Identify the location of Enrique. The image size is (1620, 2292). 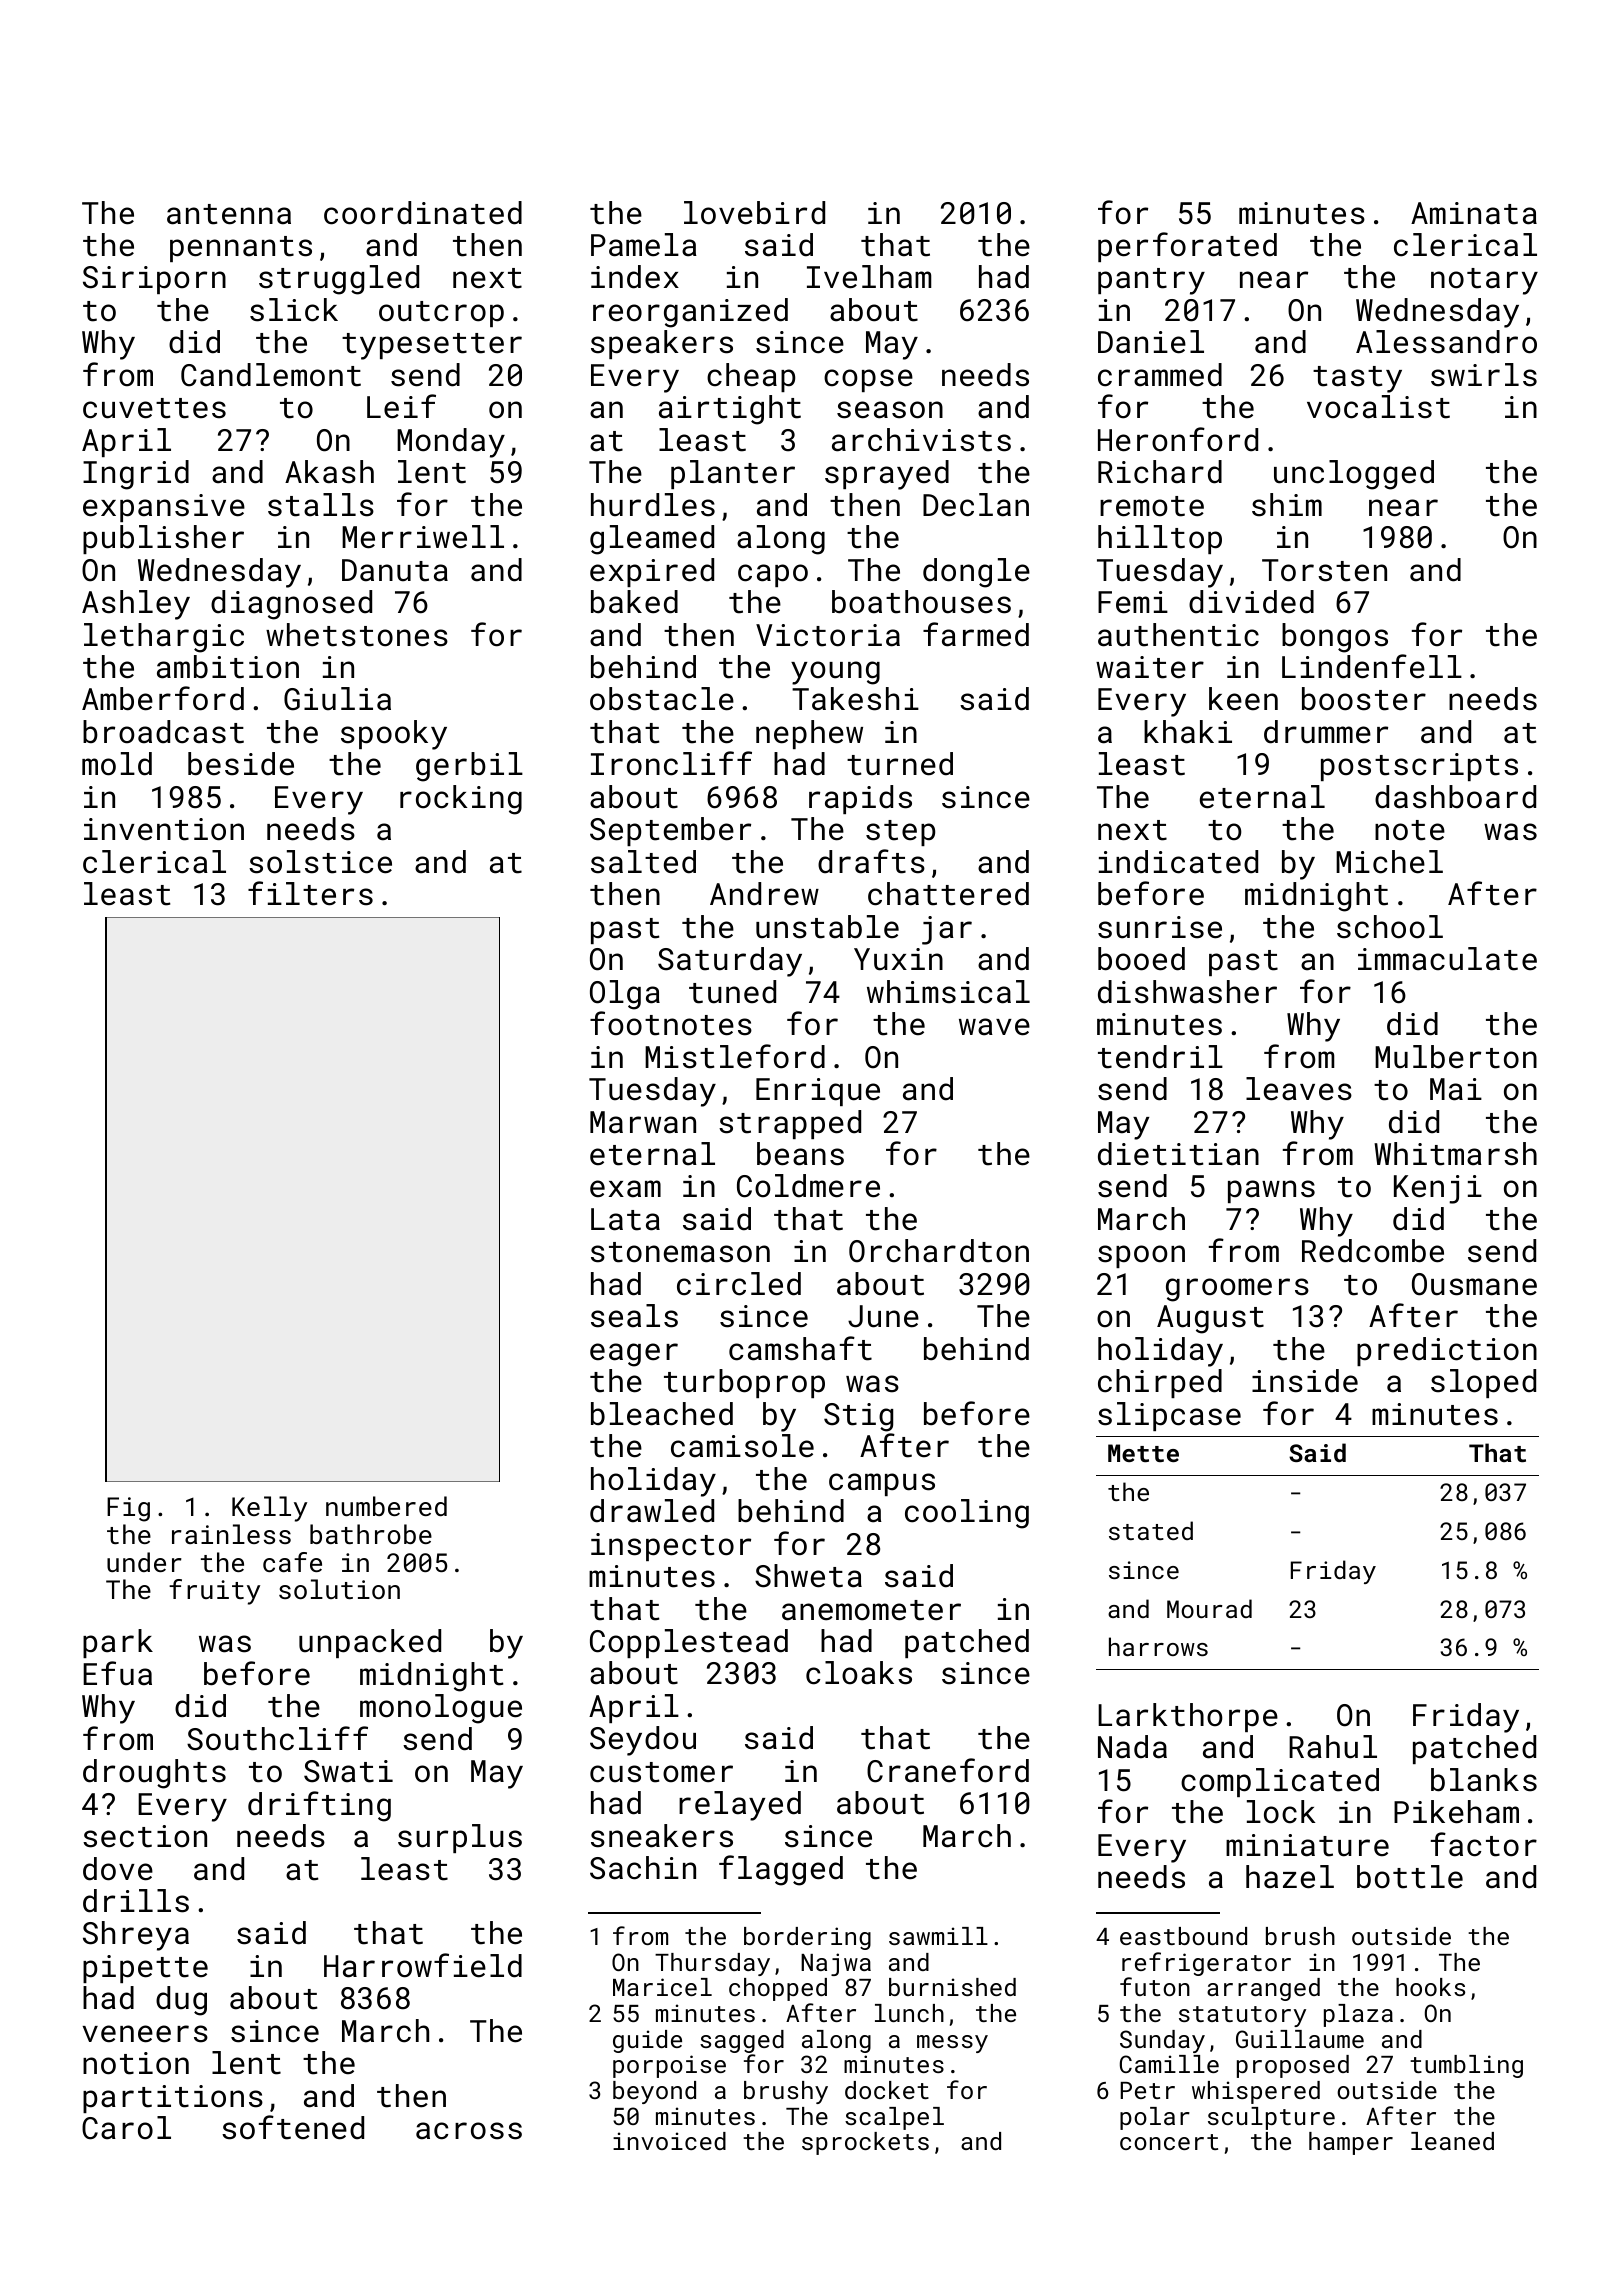
(818, 1092).
